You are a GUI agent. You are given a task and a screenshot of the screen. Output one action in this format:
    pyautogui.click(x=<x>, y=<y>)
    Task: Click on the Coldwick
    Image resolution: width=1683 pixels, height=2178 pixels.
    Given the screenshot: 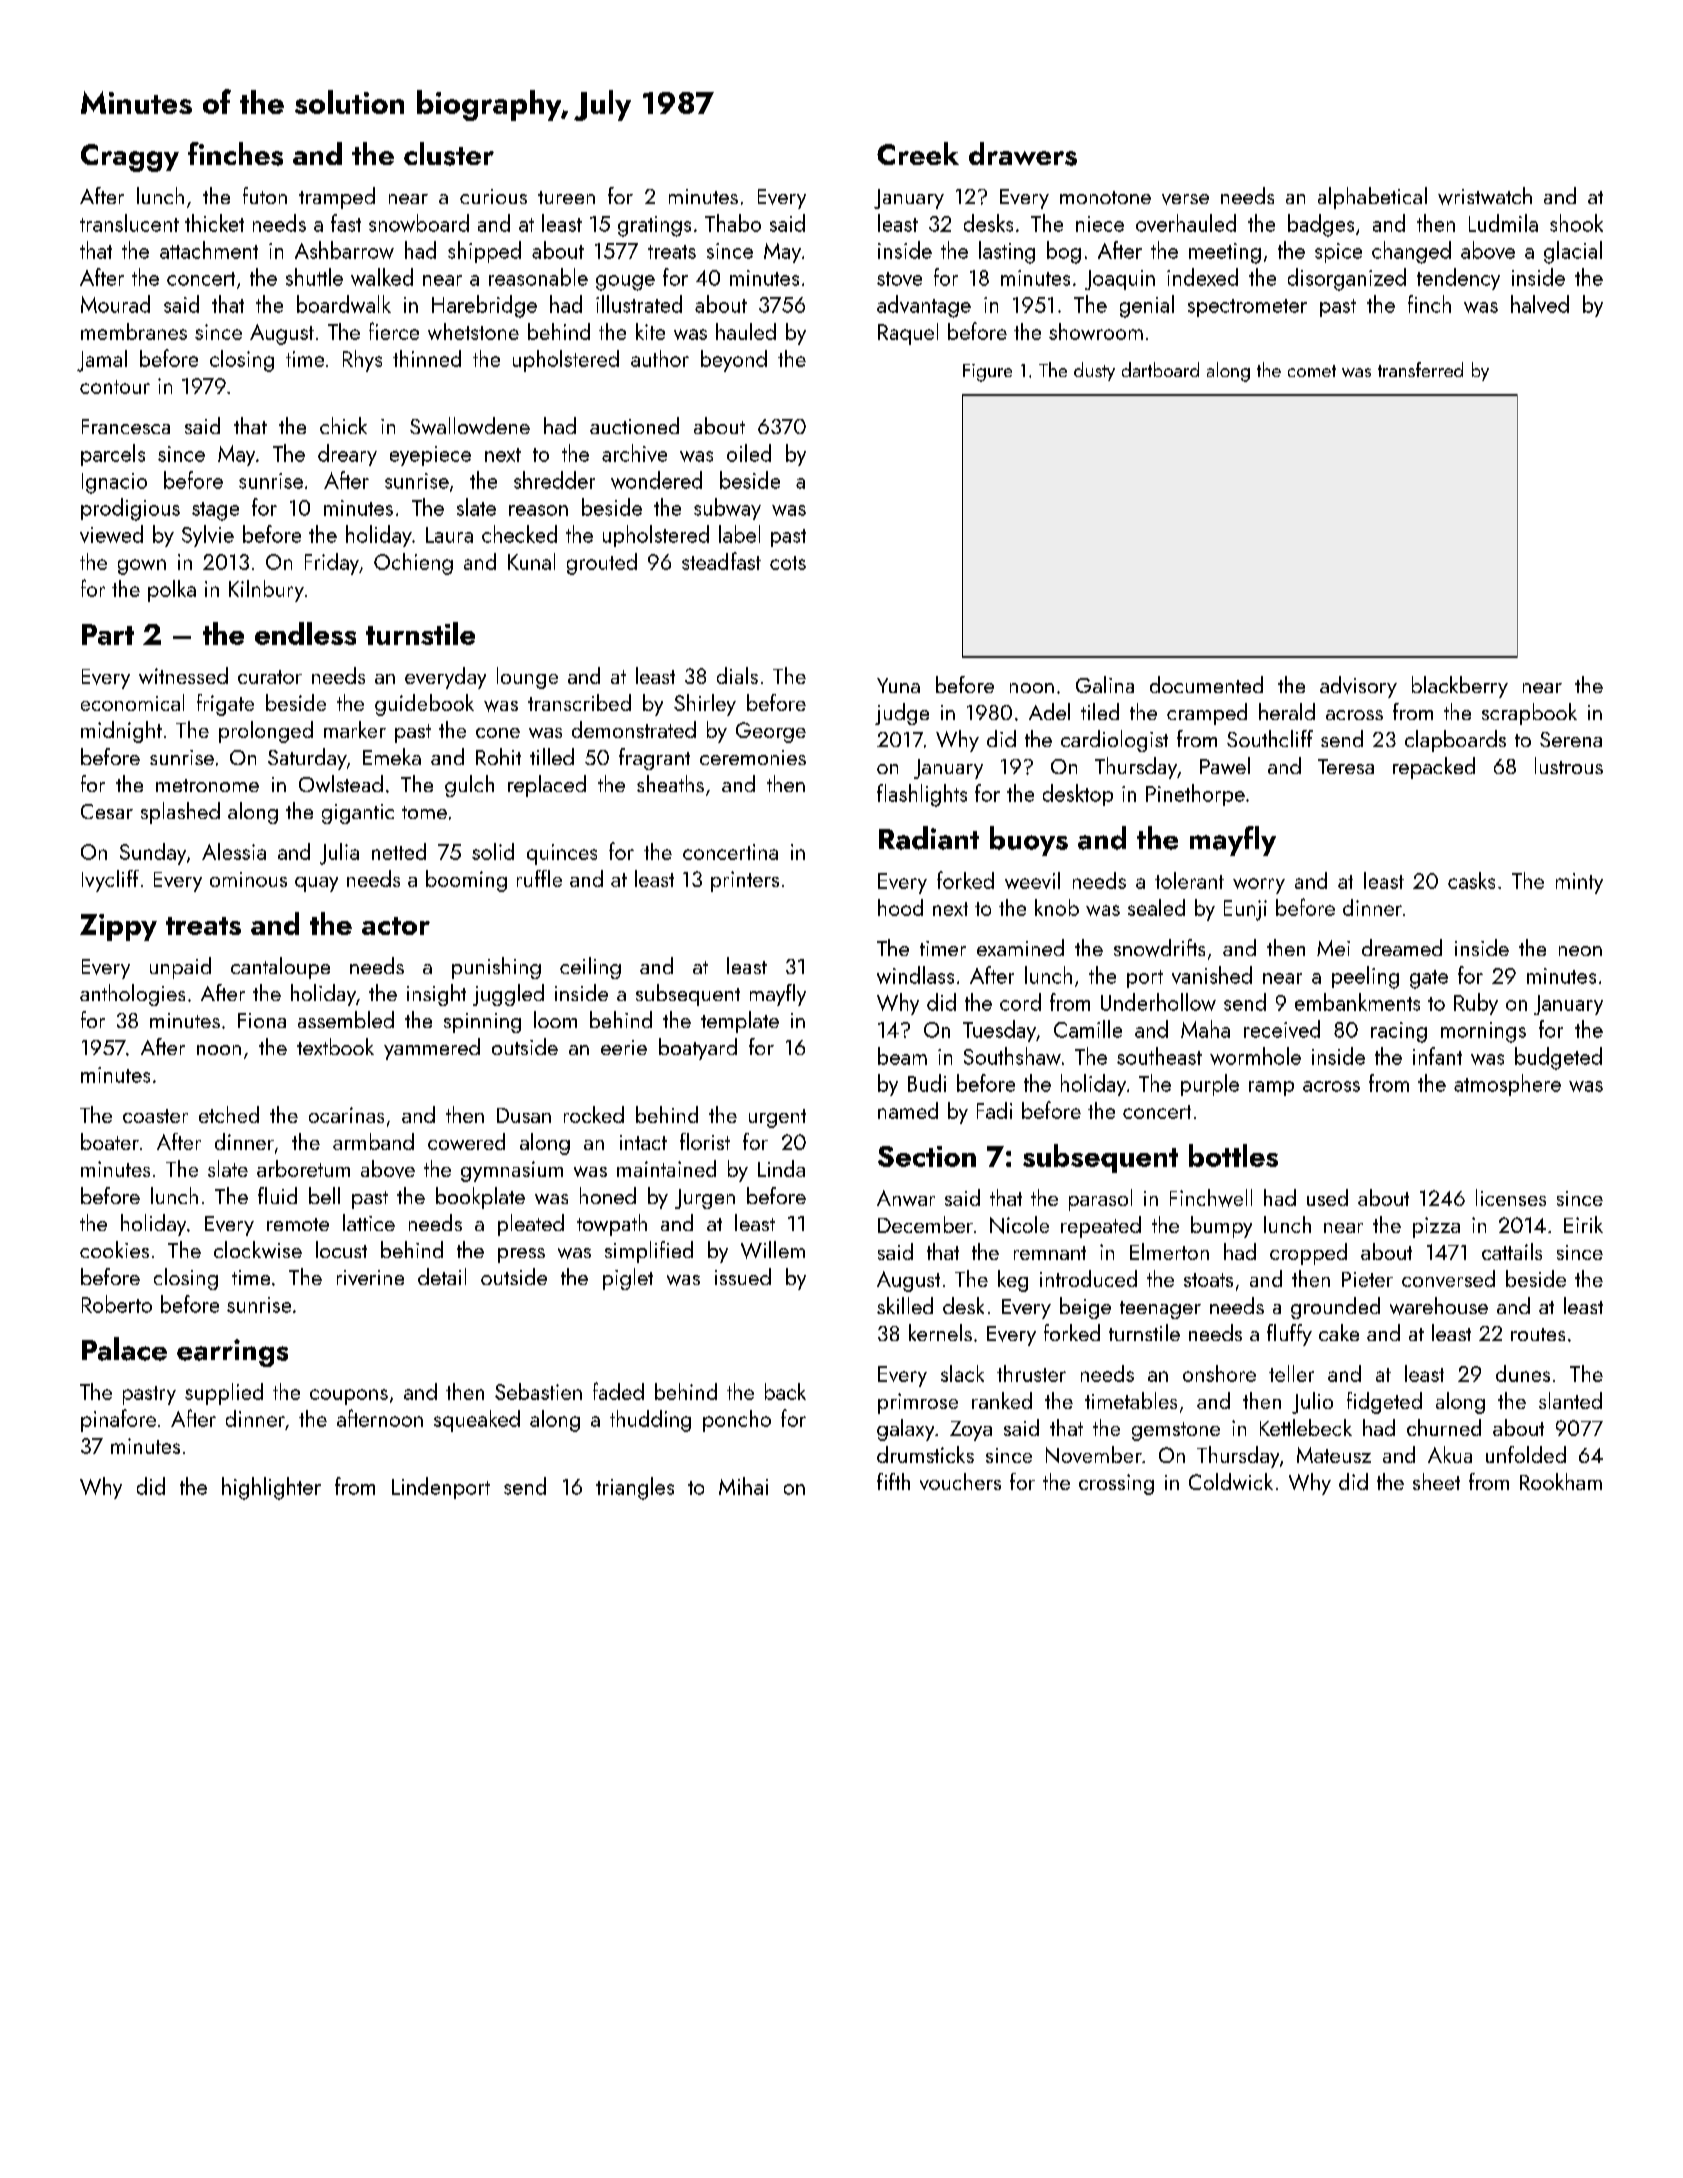 What is the action you would take?
    pyautogui.click(x=1231, y=1481)
